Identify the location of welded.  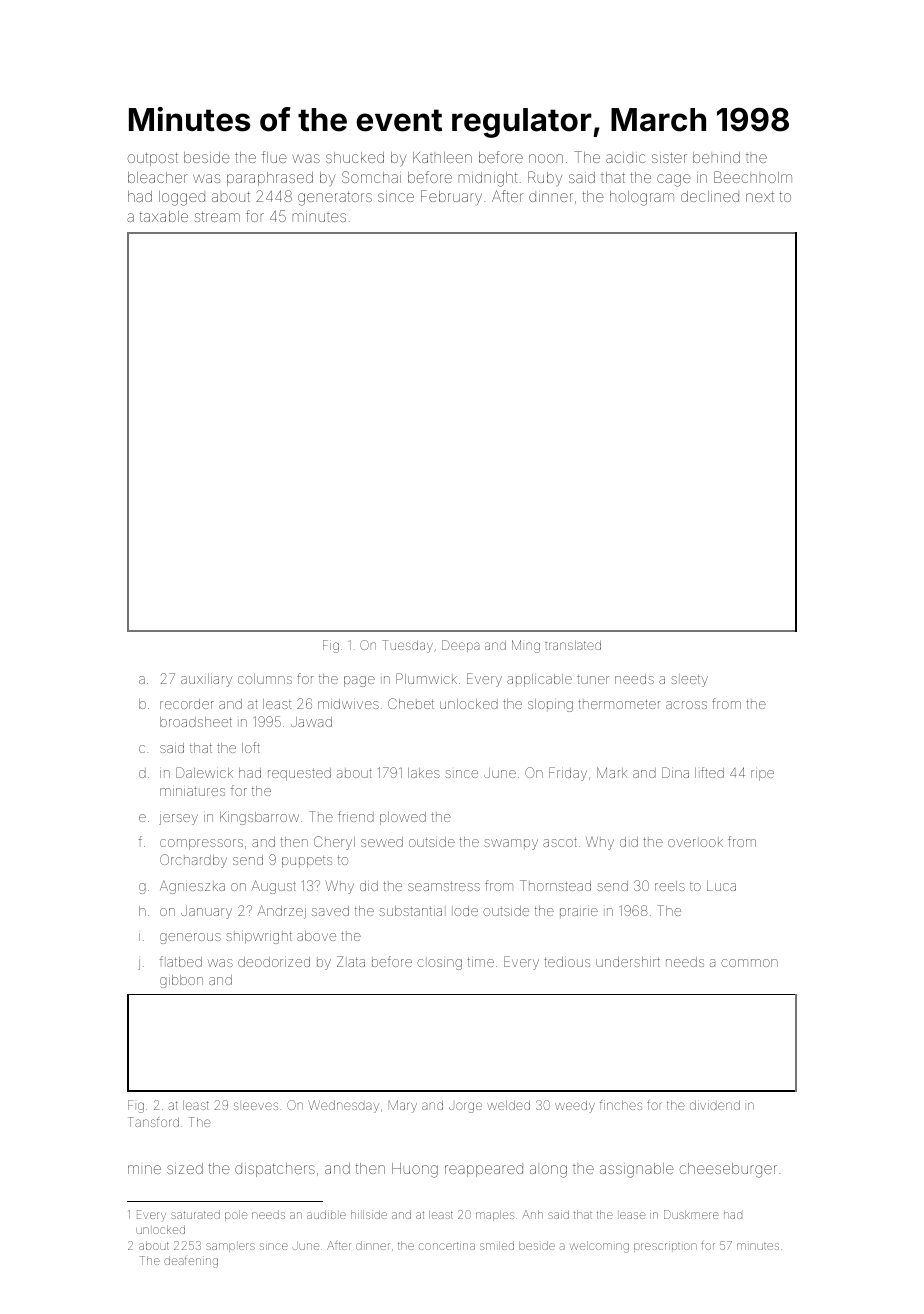
(508, 1105).
